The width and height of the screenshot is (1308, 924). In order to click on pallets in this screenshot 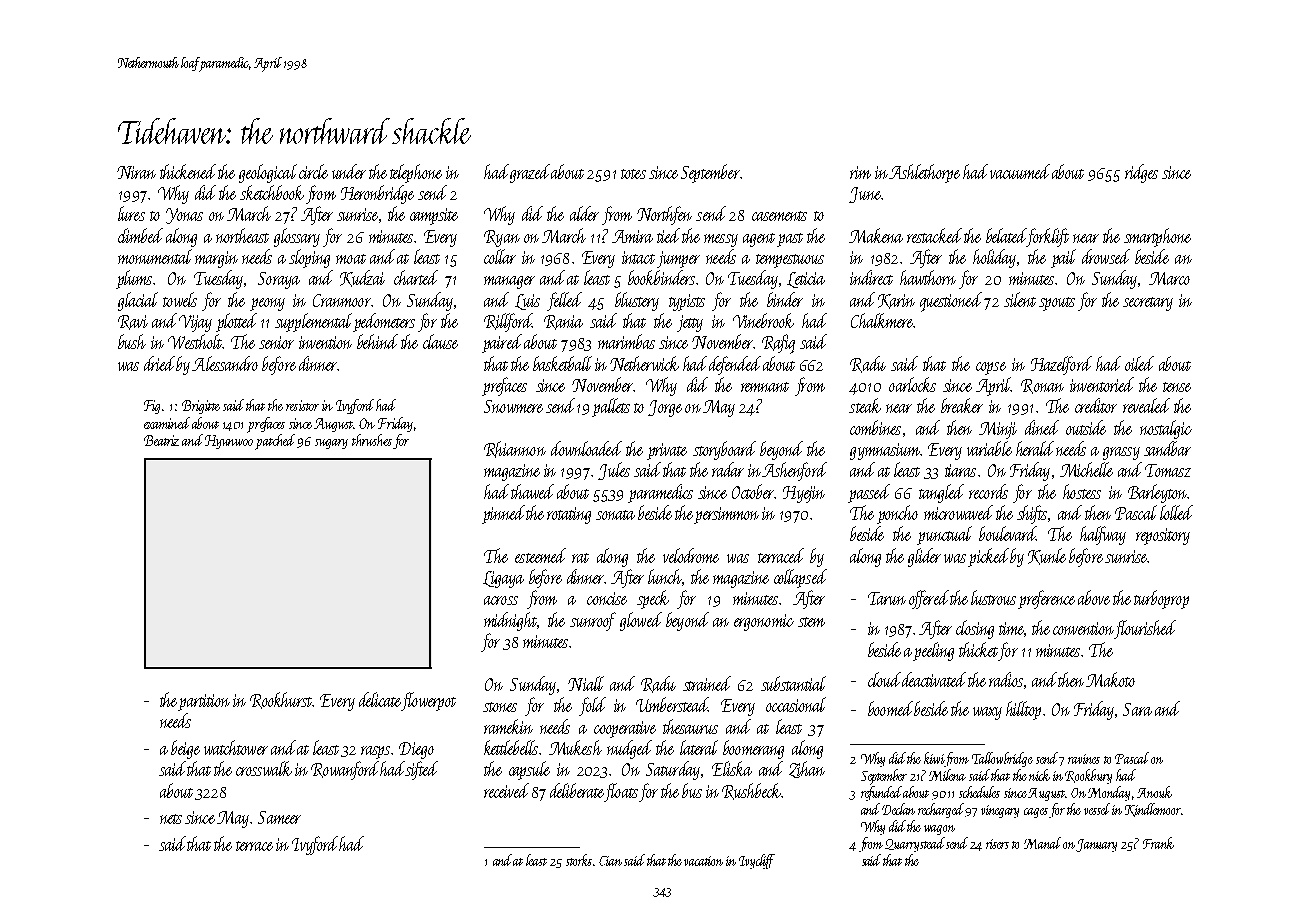, I will do `click(611, 407)`.
